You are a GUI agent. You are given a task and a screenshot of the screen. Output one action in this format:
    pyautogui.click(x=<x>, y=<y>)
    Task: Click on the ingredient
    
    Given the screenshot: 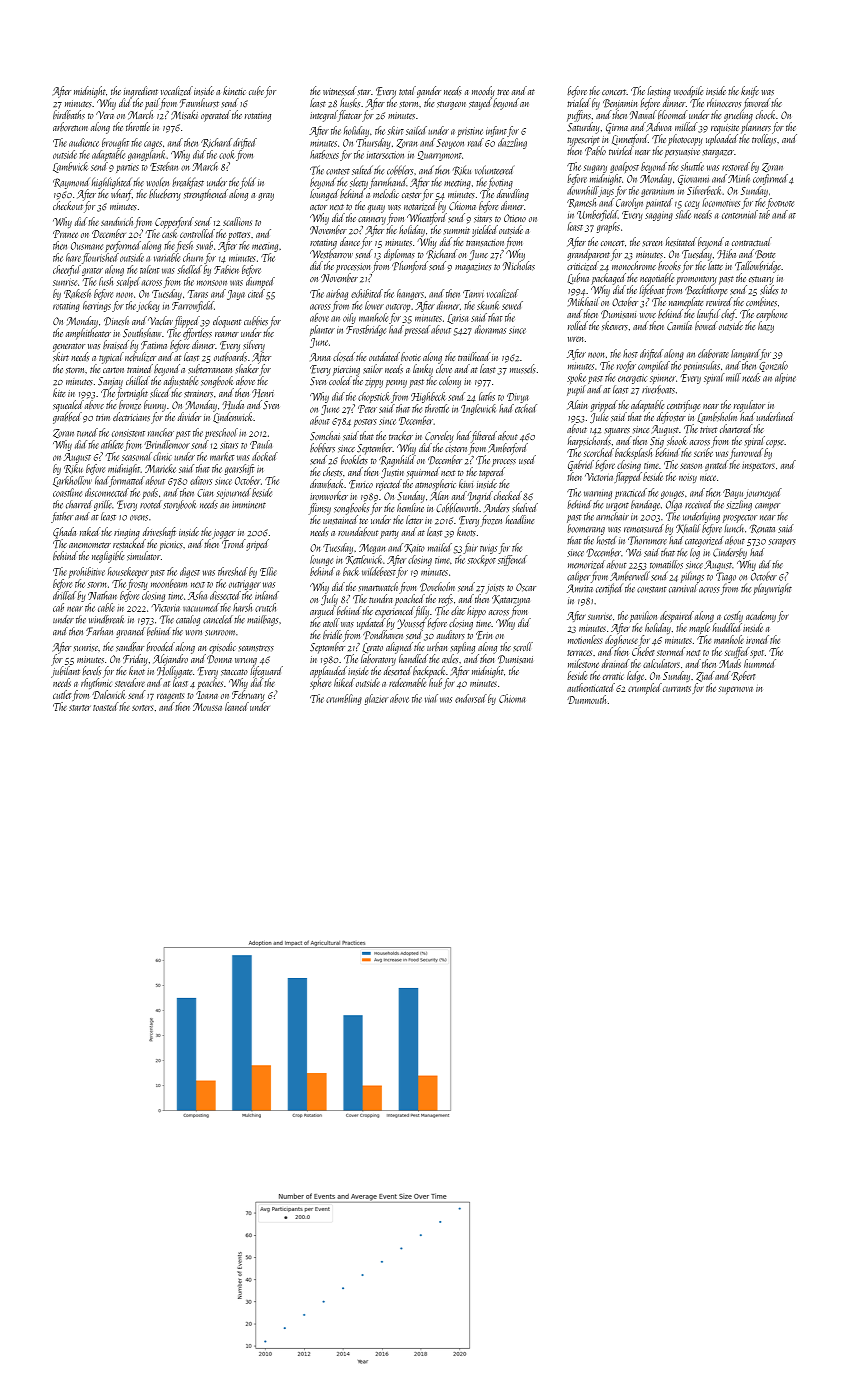 What is the action you would take?
    pyautogui.click(x=141, y=92)
